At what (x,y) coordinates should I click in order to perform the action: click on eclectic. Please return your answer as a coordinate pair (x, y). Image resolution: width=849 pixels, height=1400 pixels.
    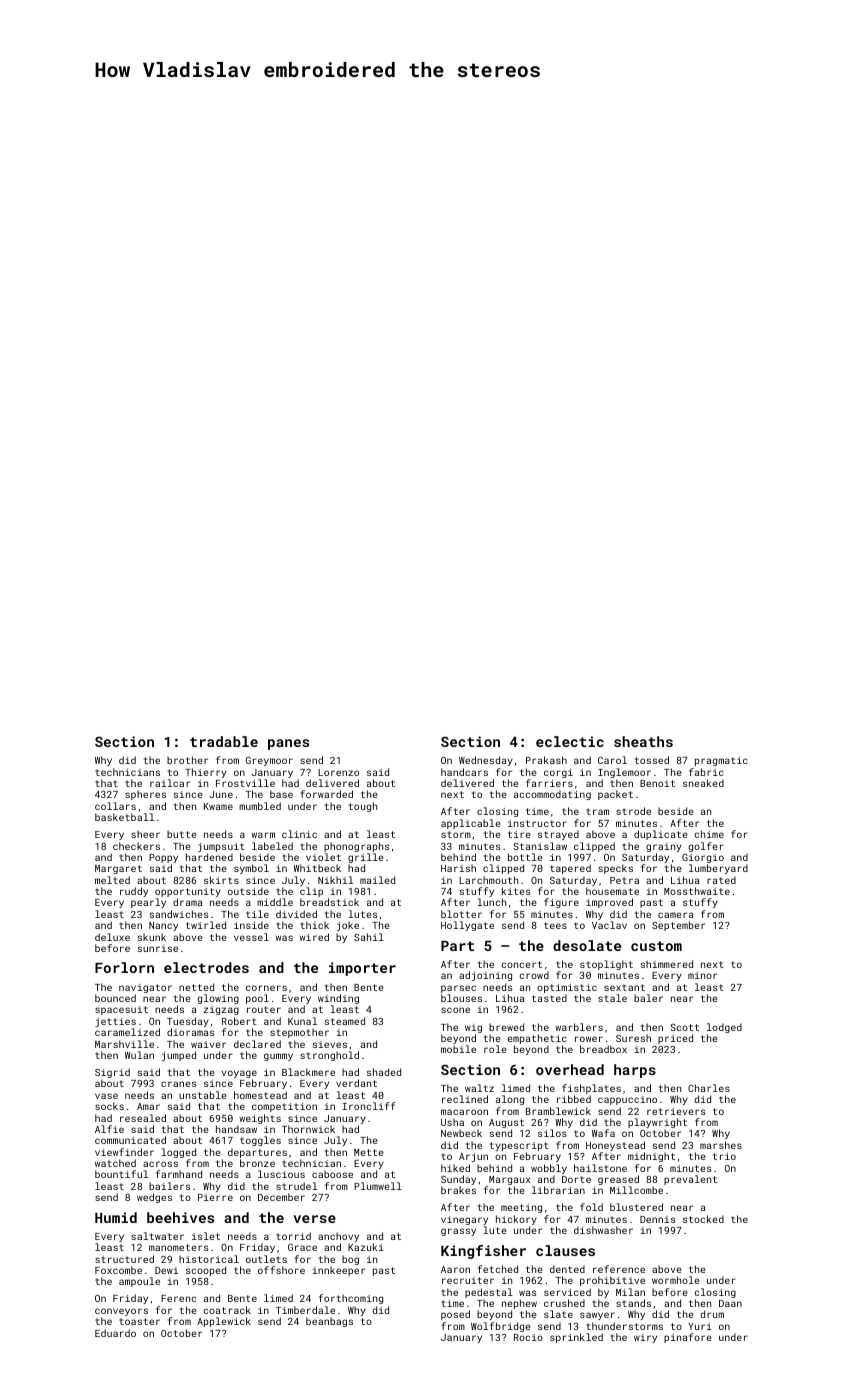
    Looking at the image, I should click on (570, 741).
